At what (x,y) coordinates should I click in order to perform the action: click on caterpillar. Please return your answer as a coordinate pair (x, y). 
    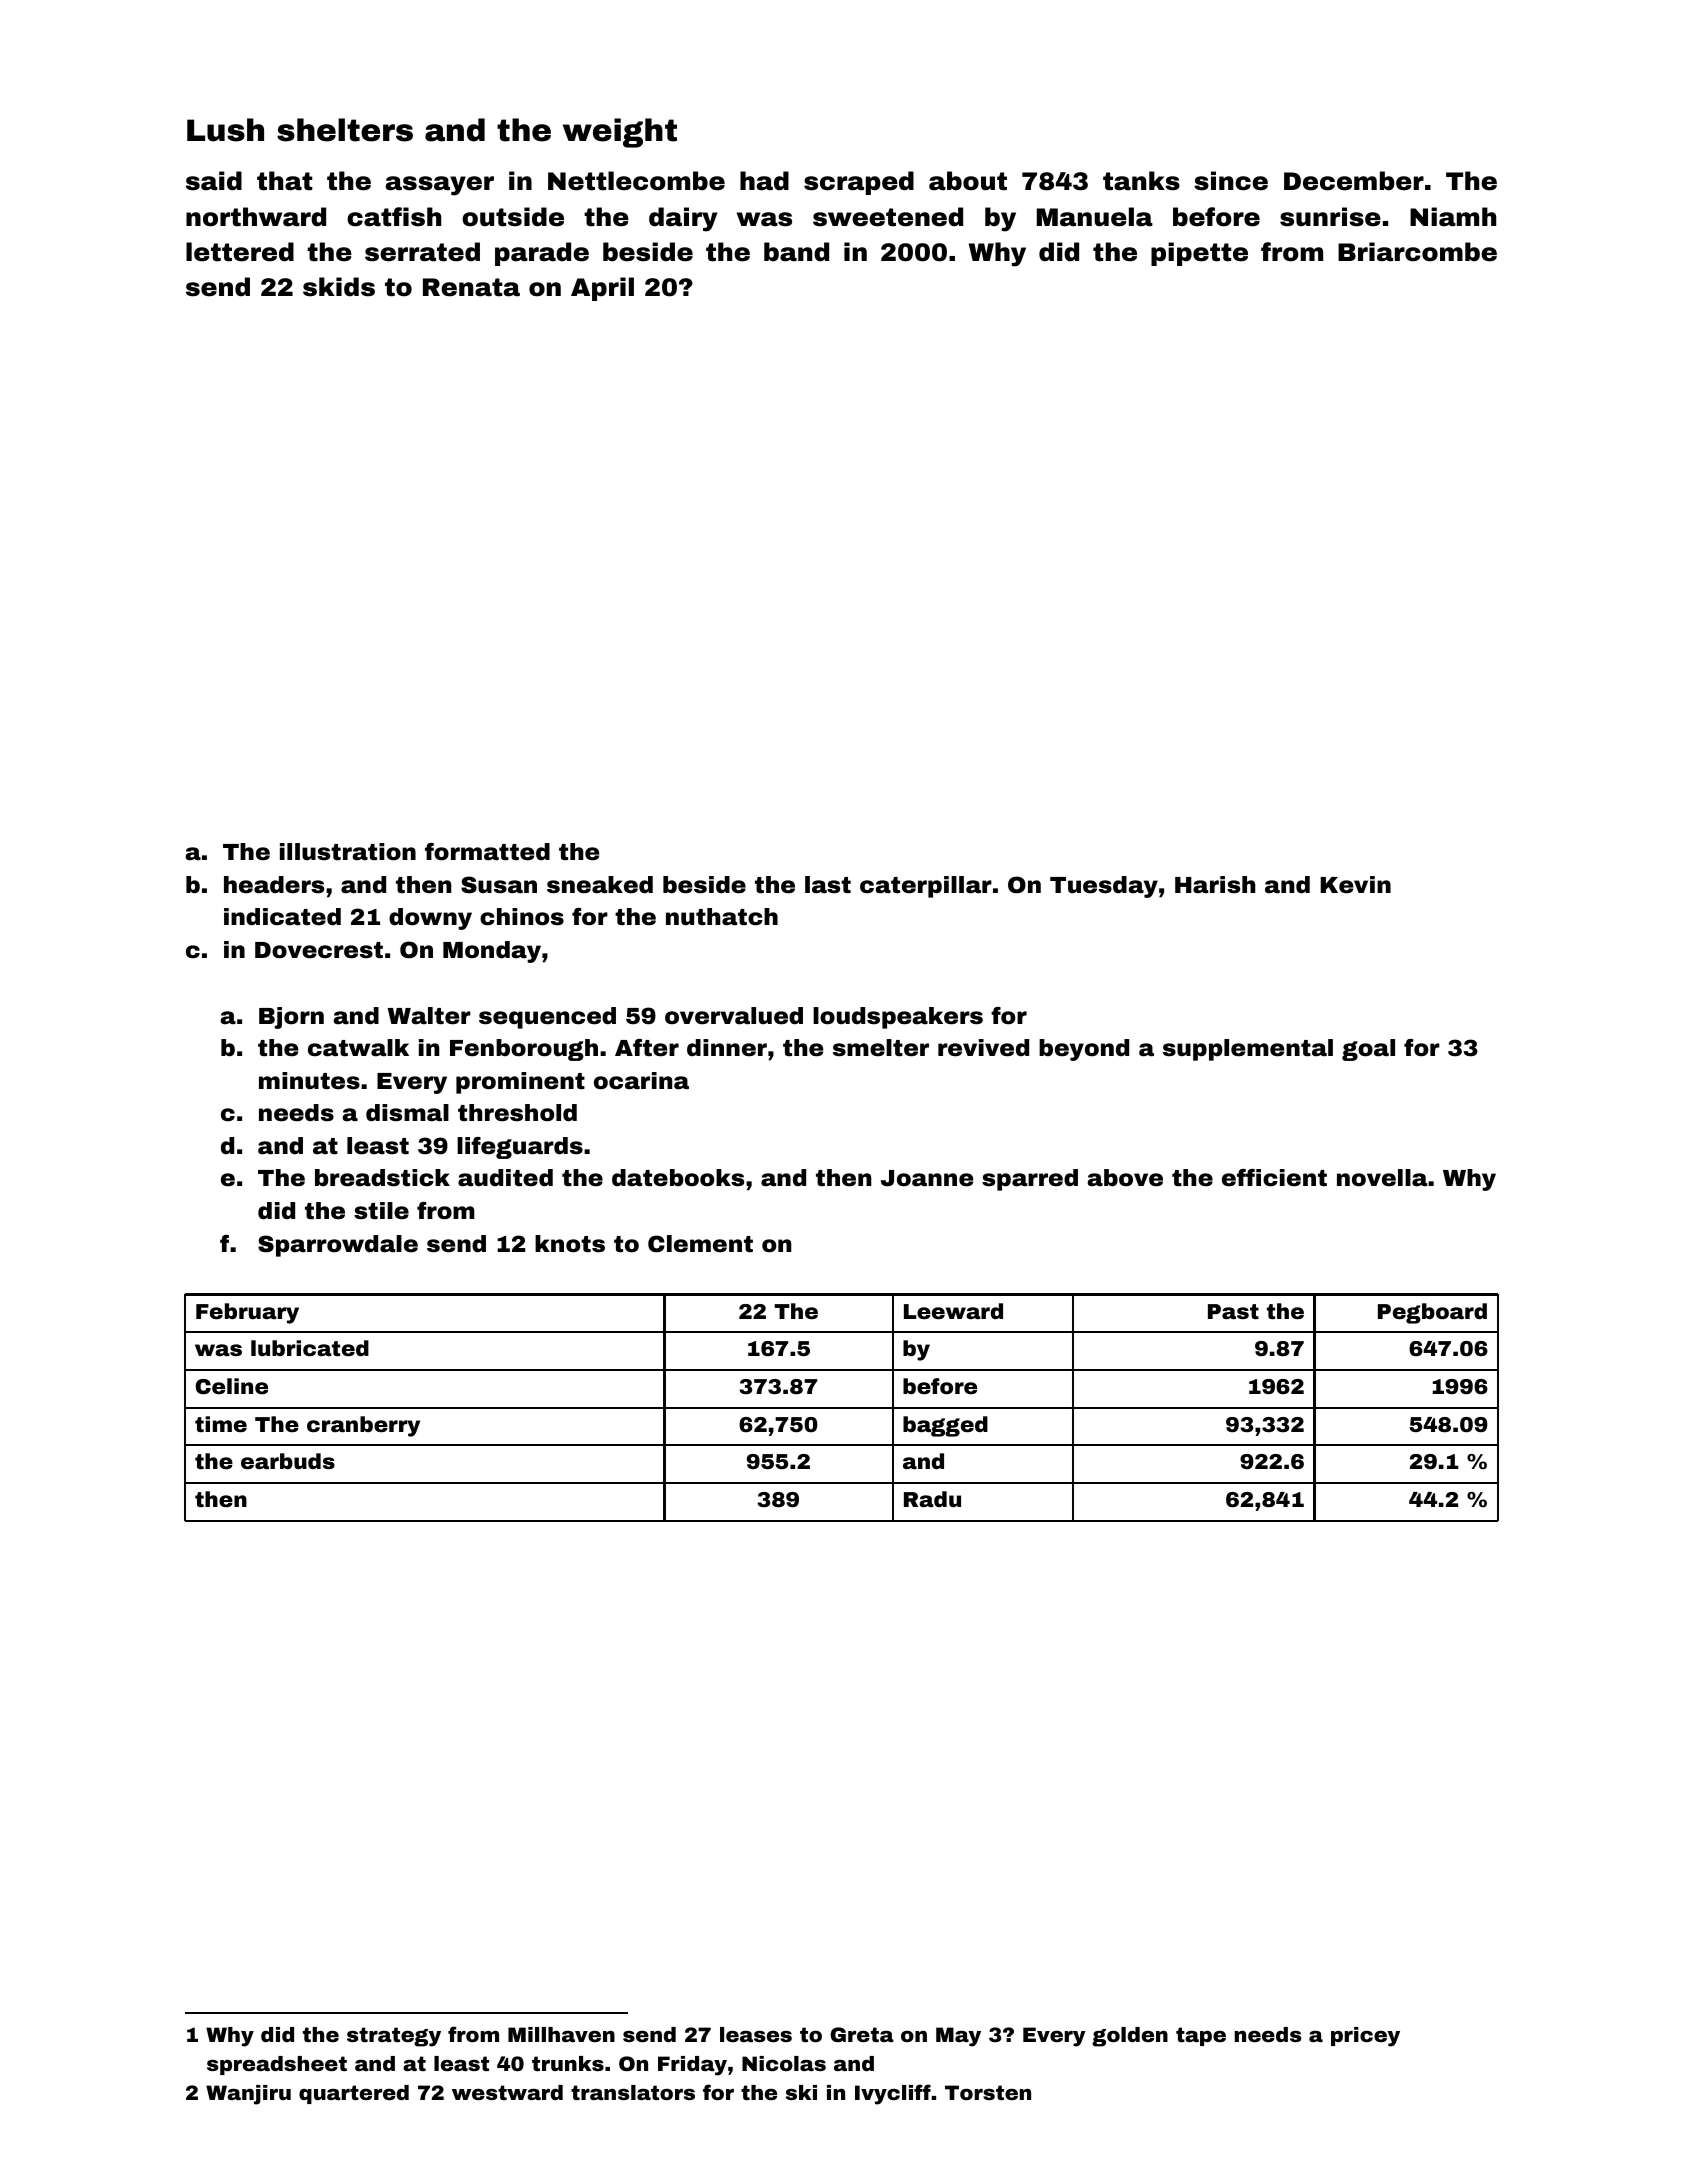
    Looking at the image, I should click on (926, 887).
